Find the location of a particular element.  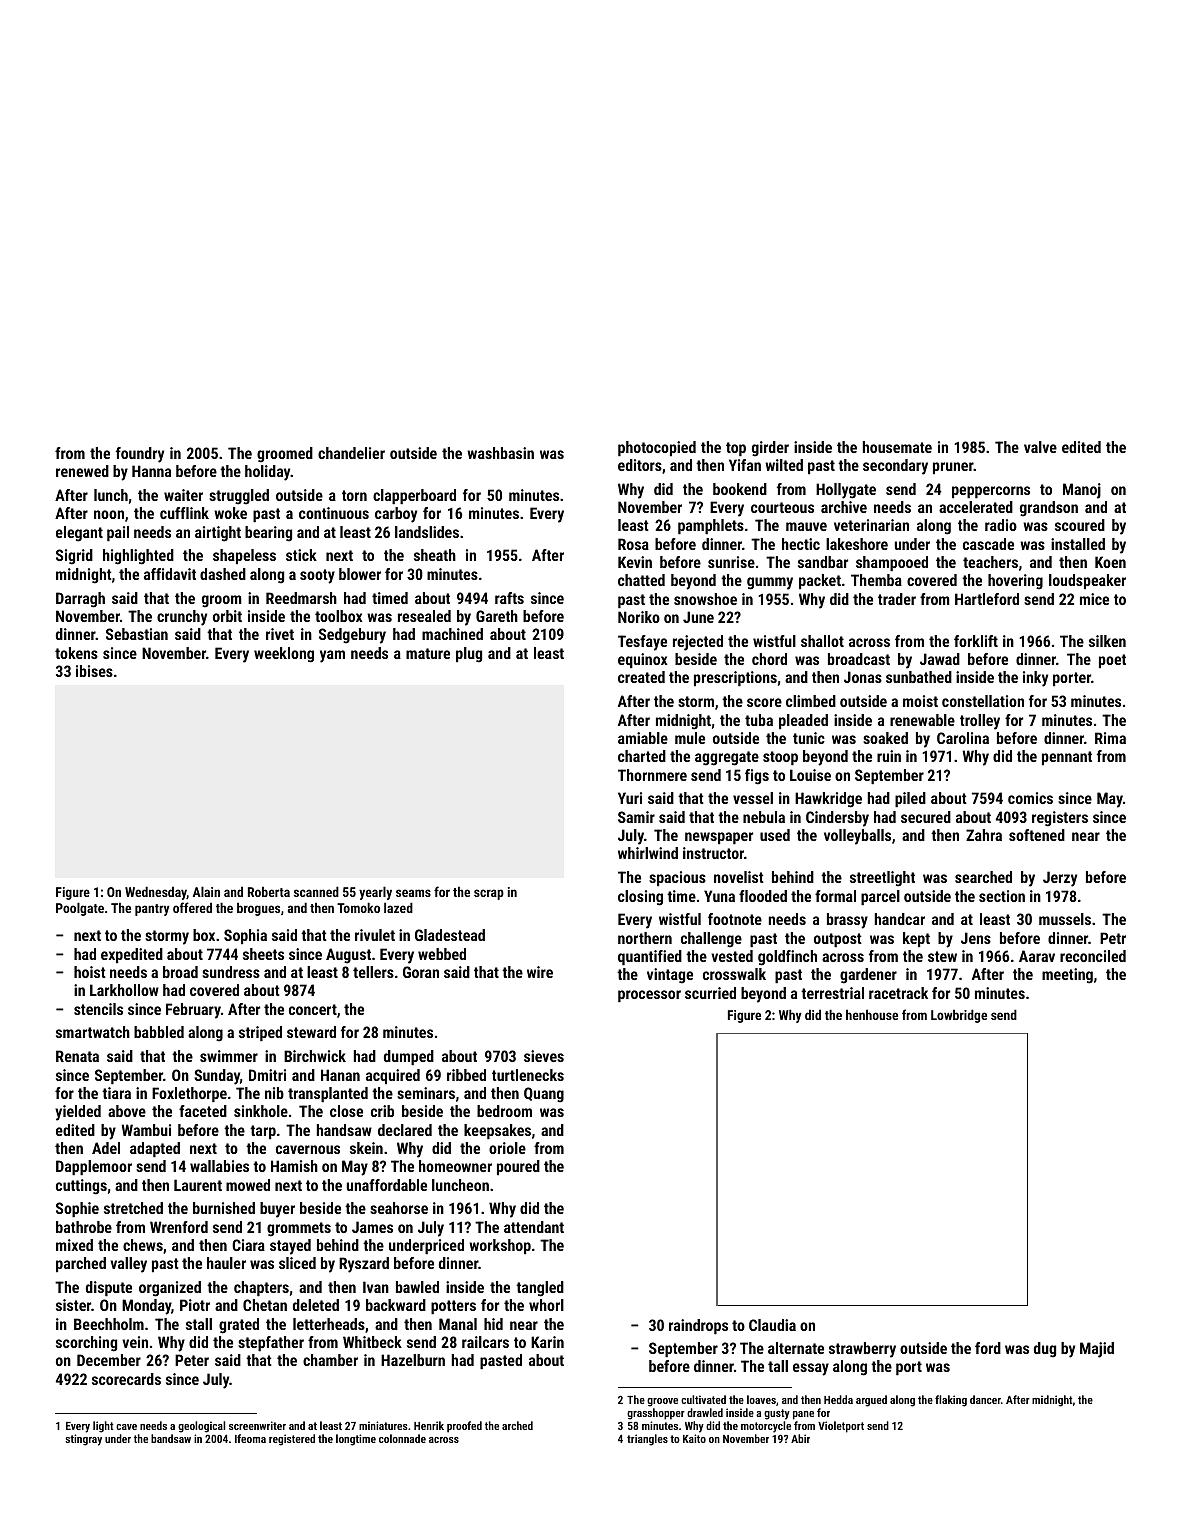

Ifeoma is located at coordinates (250, 1438).
